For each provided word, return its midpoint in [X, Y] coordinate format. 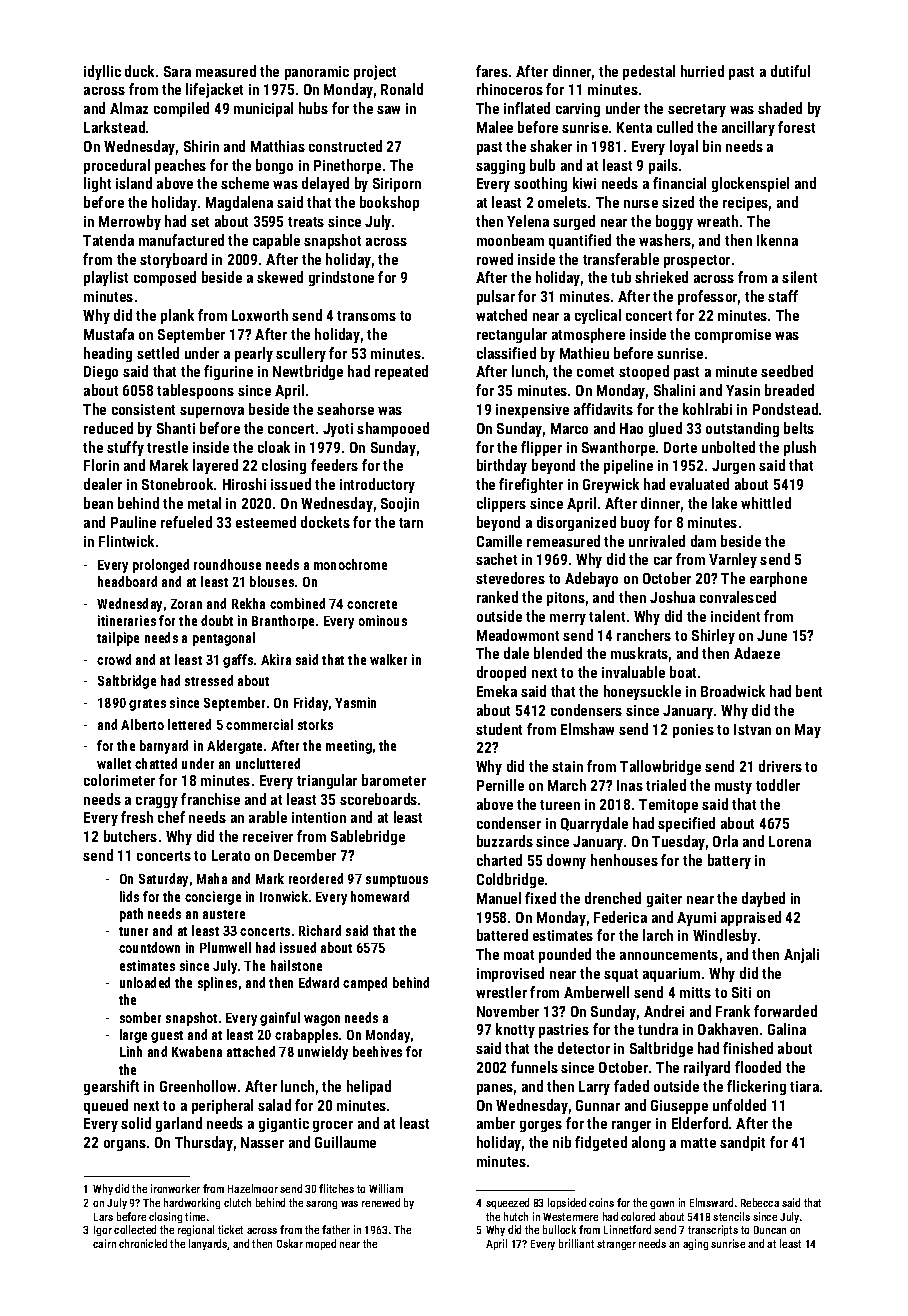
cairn [104, 1243]
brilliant [576, 1243]
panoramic [317, 73]
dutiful [790, 71]
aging [695, 1244]
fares [492, 71]
